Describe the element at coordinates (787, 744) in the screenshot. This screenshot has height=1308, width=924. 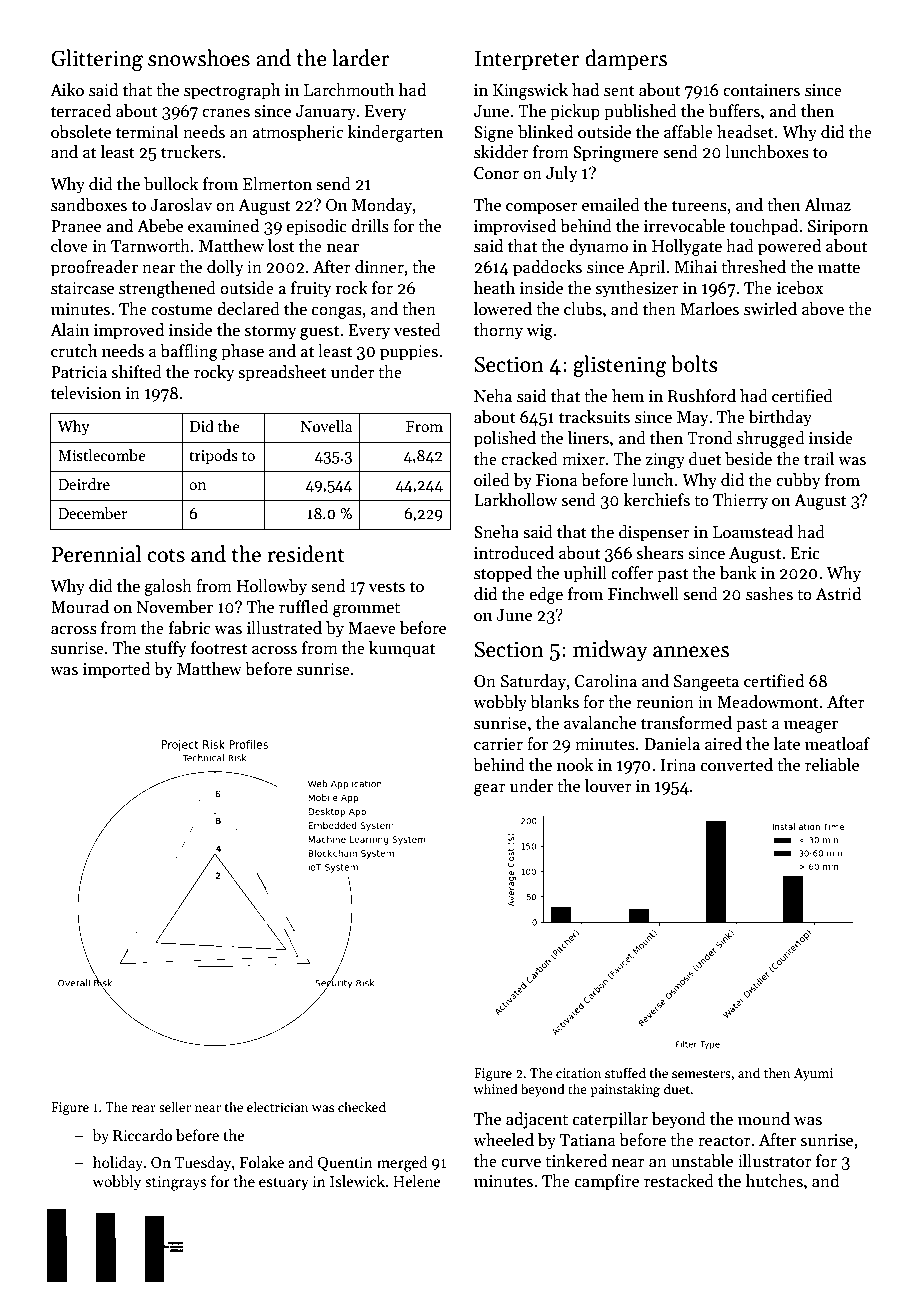
I see `late` at that location.
